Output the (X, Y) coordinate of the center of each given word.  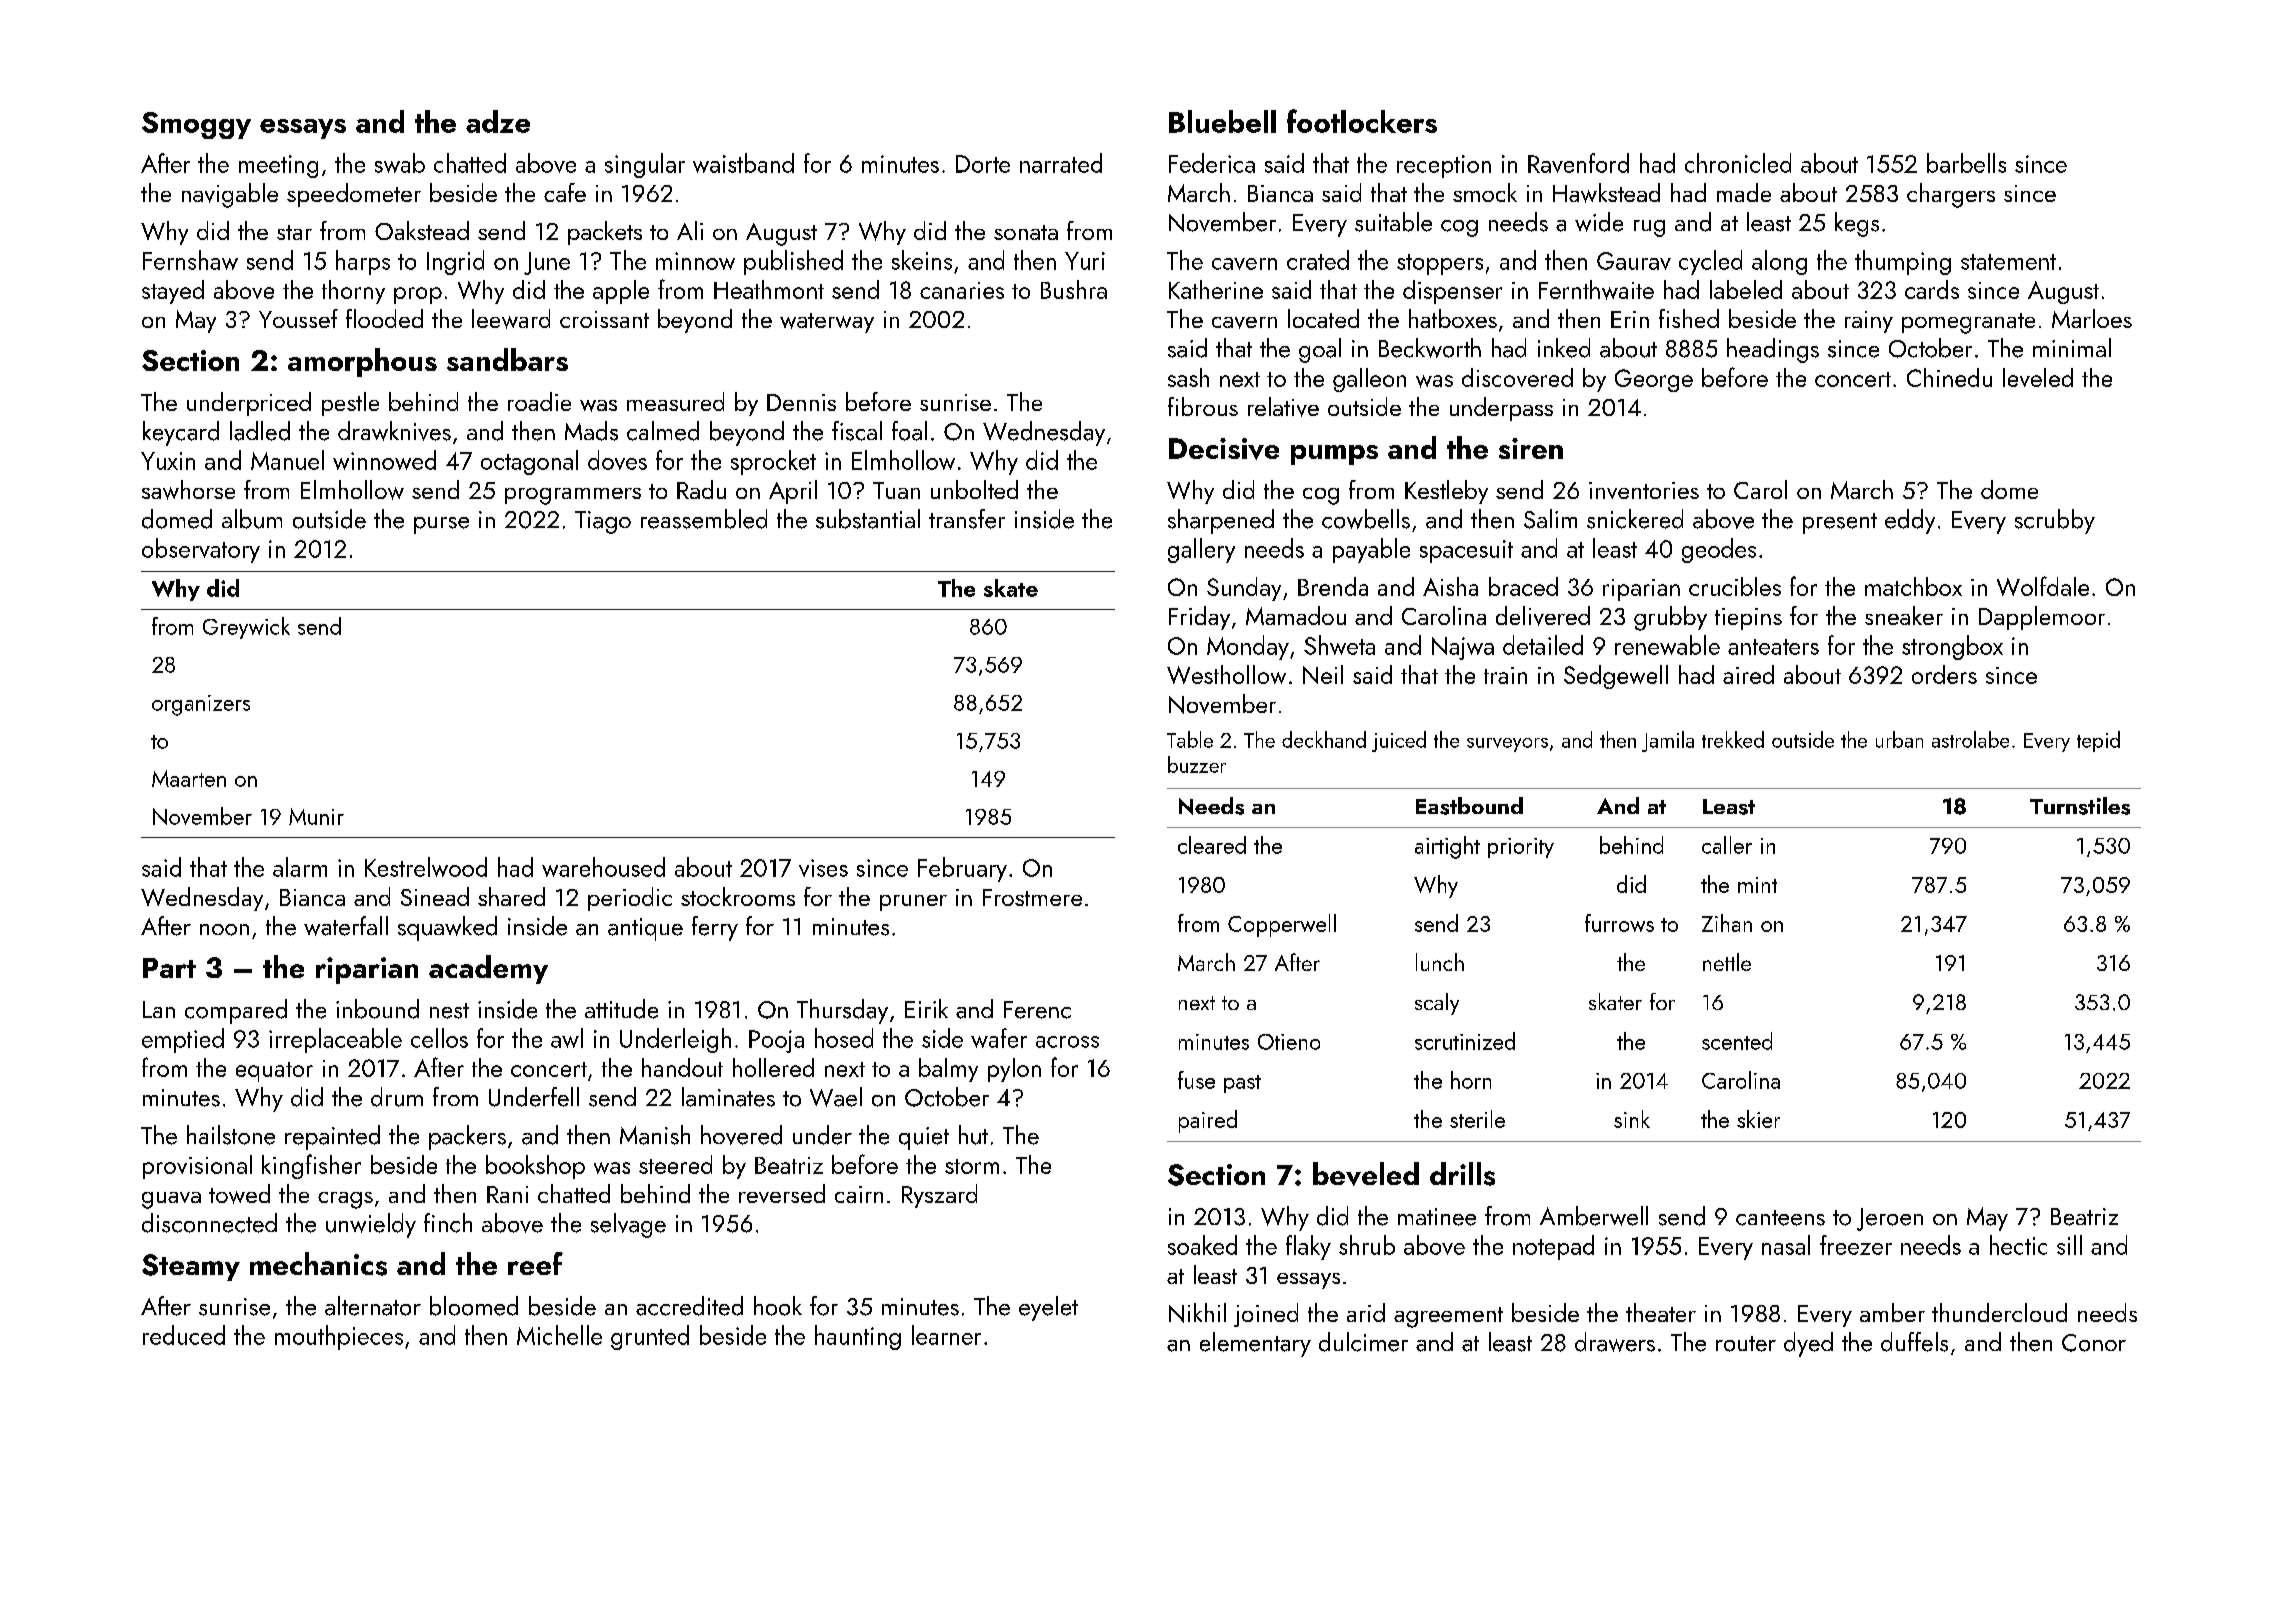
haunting (858, 1337)
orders (1944, 674)
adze (498, 121)
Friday (1199, 618)
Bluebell (1222, 121)
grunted (650, 1337)
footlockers (1362, 121)
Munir (316, 816)
